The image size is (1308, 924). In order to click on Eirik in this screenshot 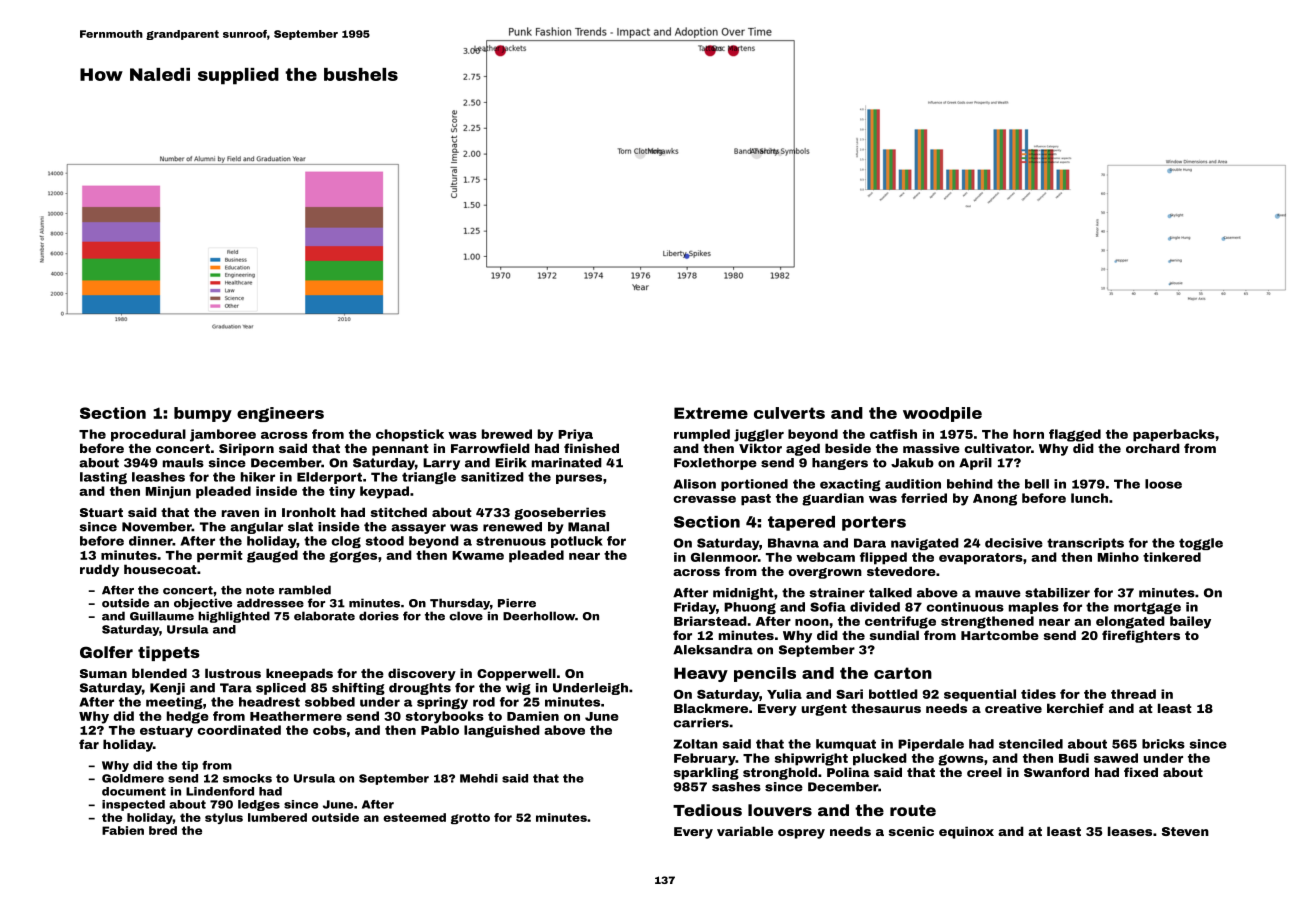, I will do `click(511, 463)`.
